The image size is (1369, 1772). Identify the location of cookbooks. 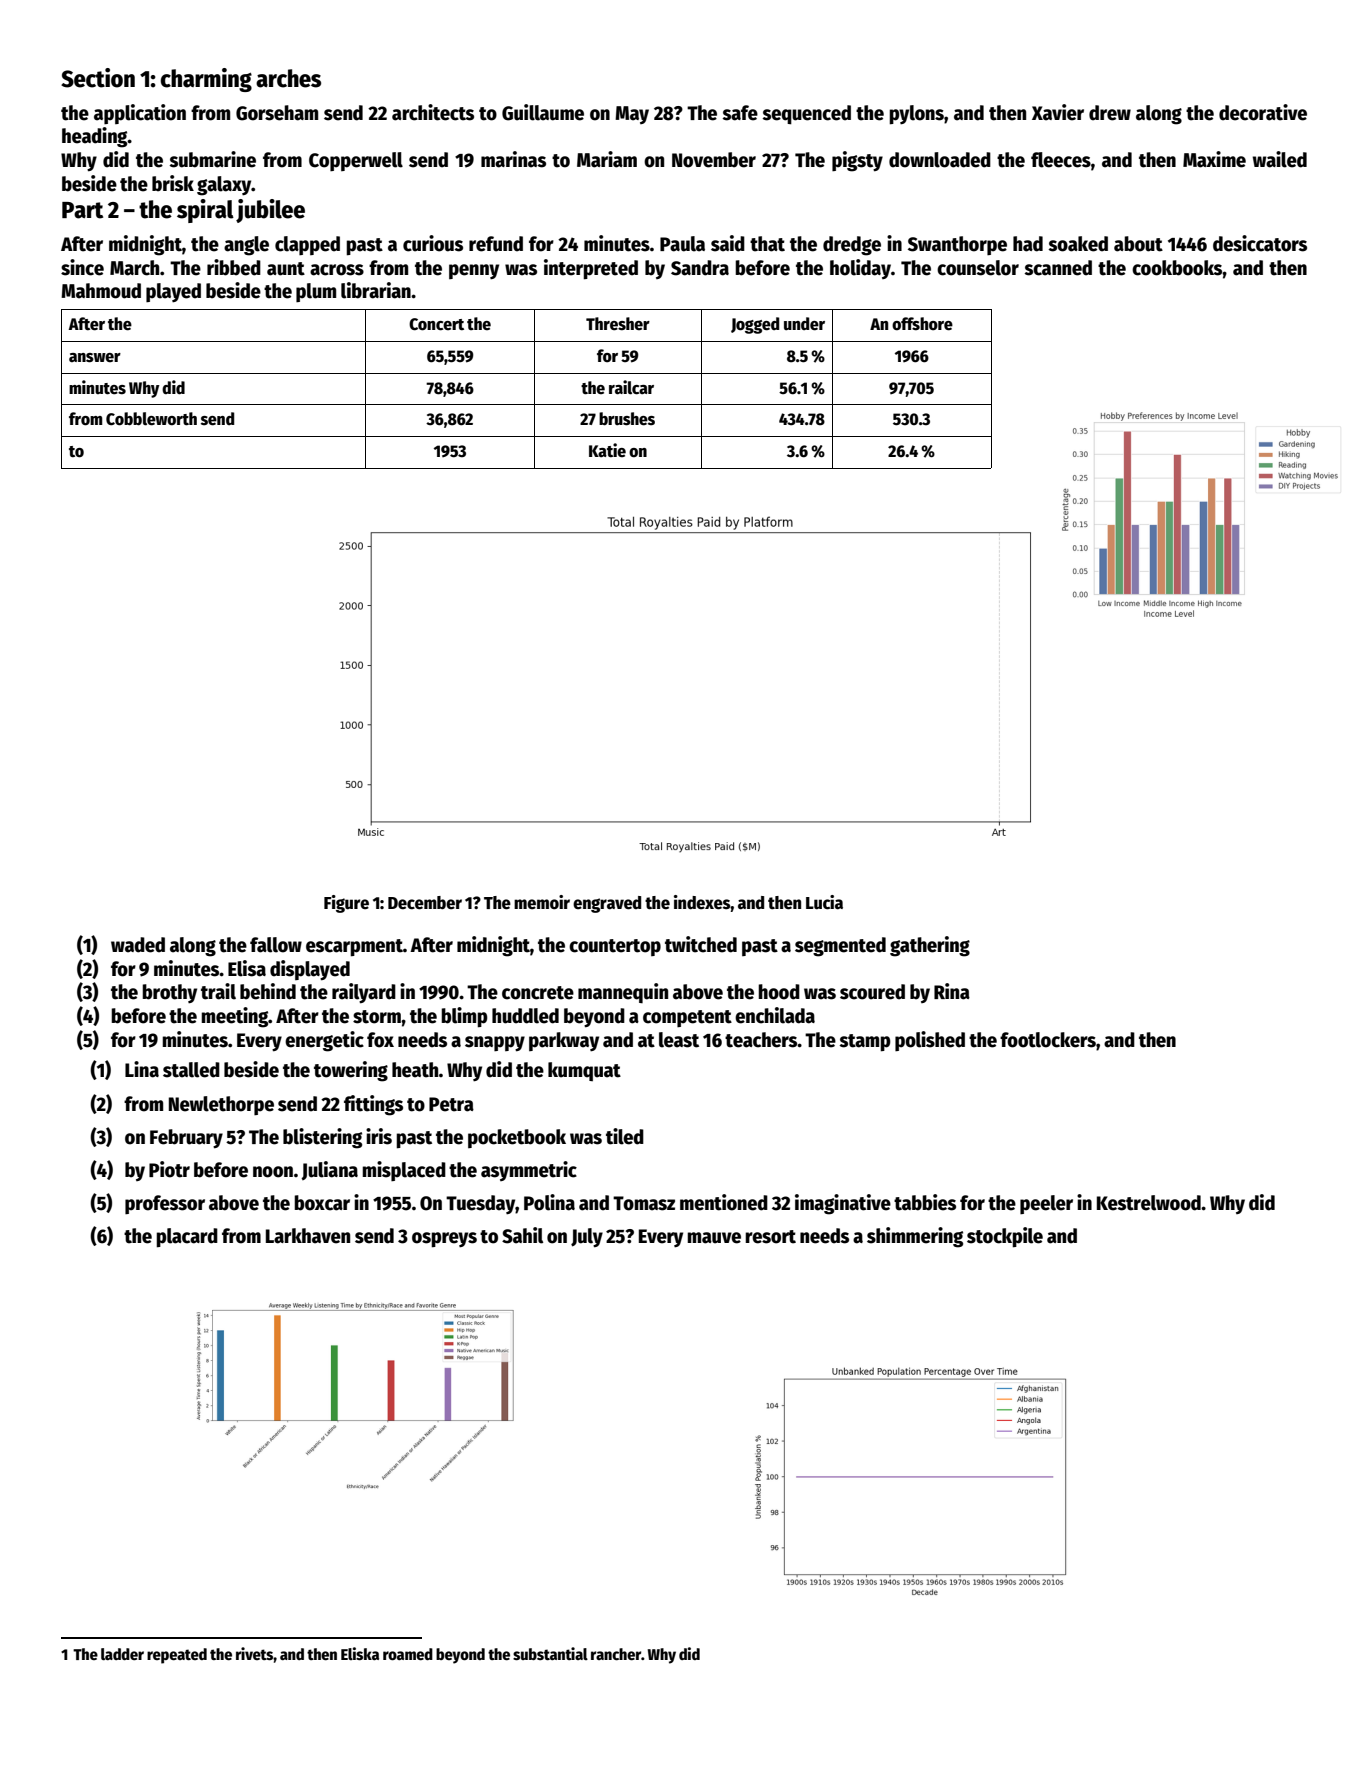
(1177, 268).
